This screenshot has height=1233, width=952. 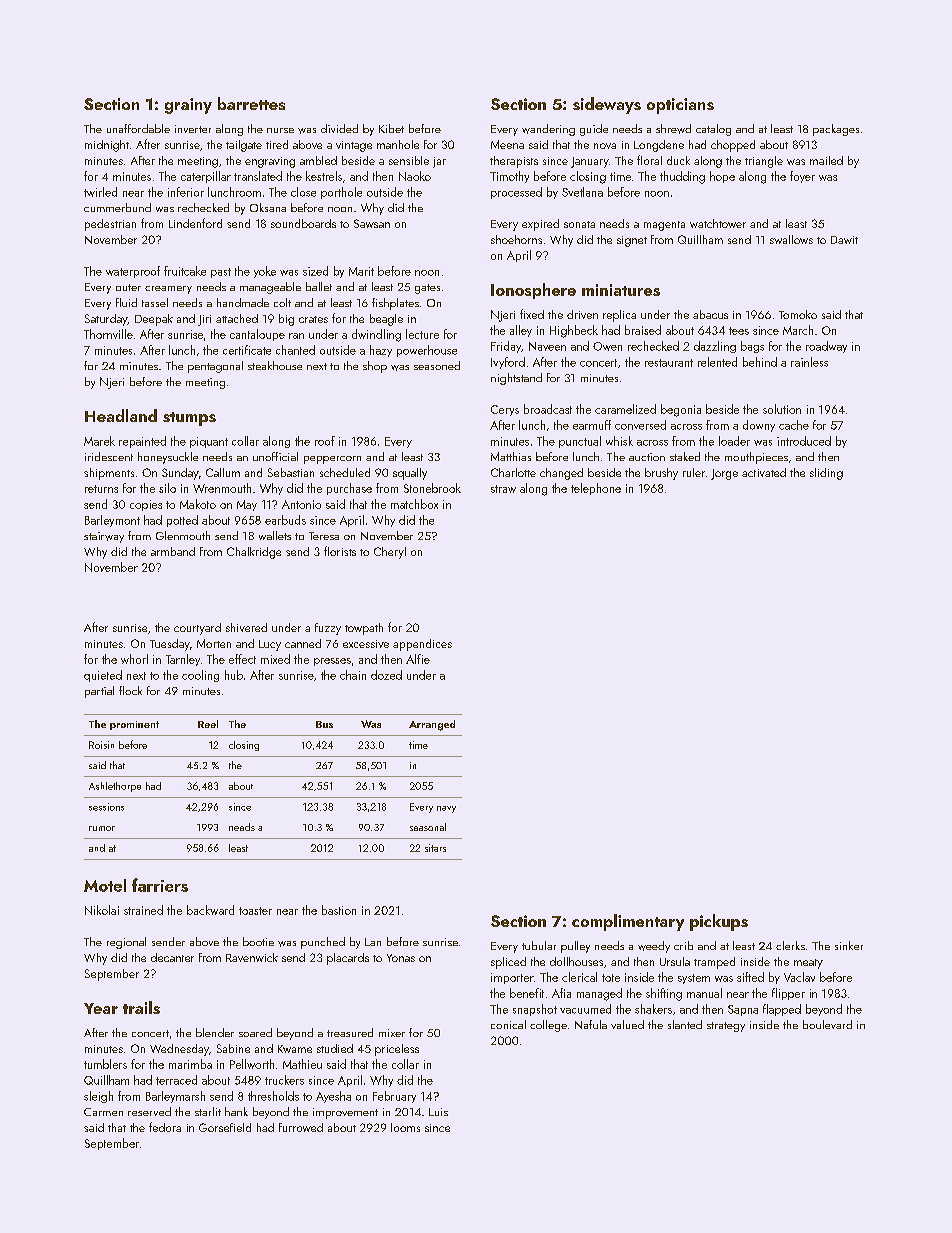 I want to click on straw, so click(x=503, y=489).
